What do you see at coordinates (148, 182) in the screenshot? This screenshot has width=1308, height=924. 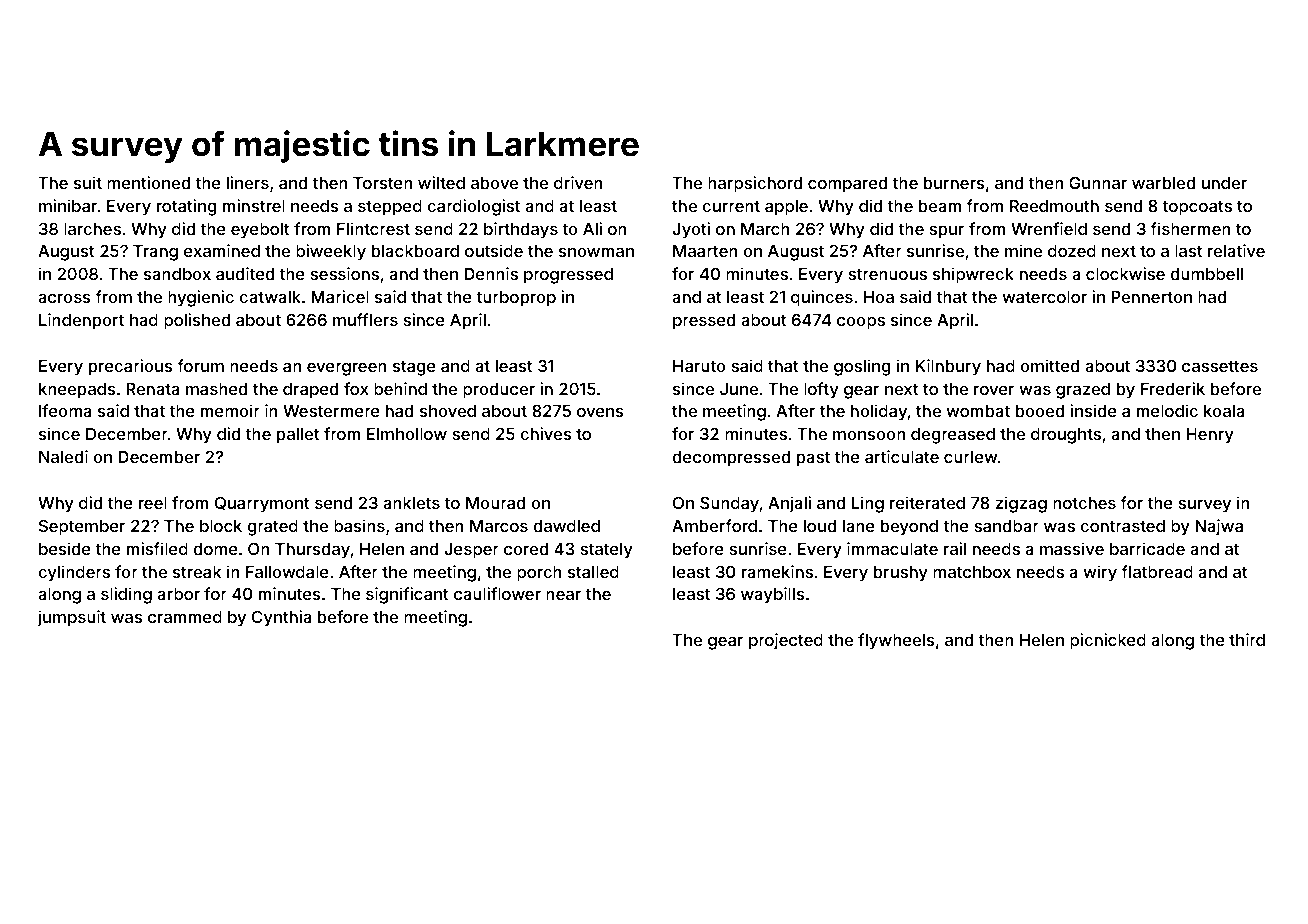 I see `mentioned` at bounding box center [148, 182].
